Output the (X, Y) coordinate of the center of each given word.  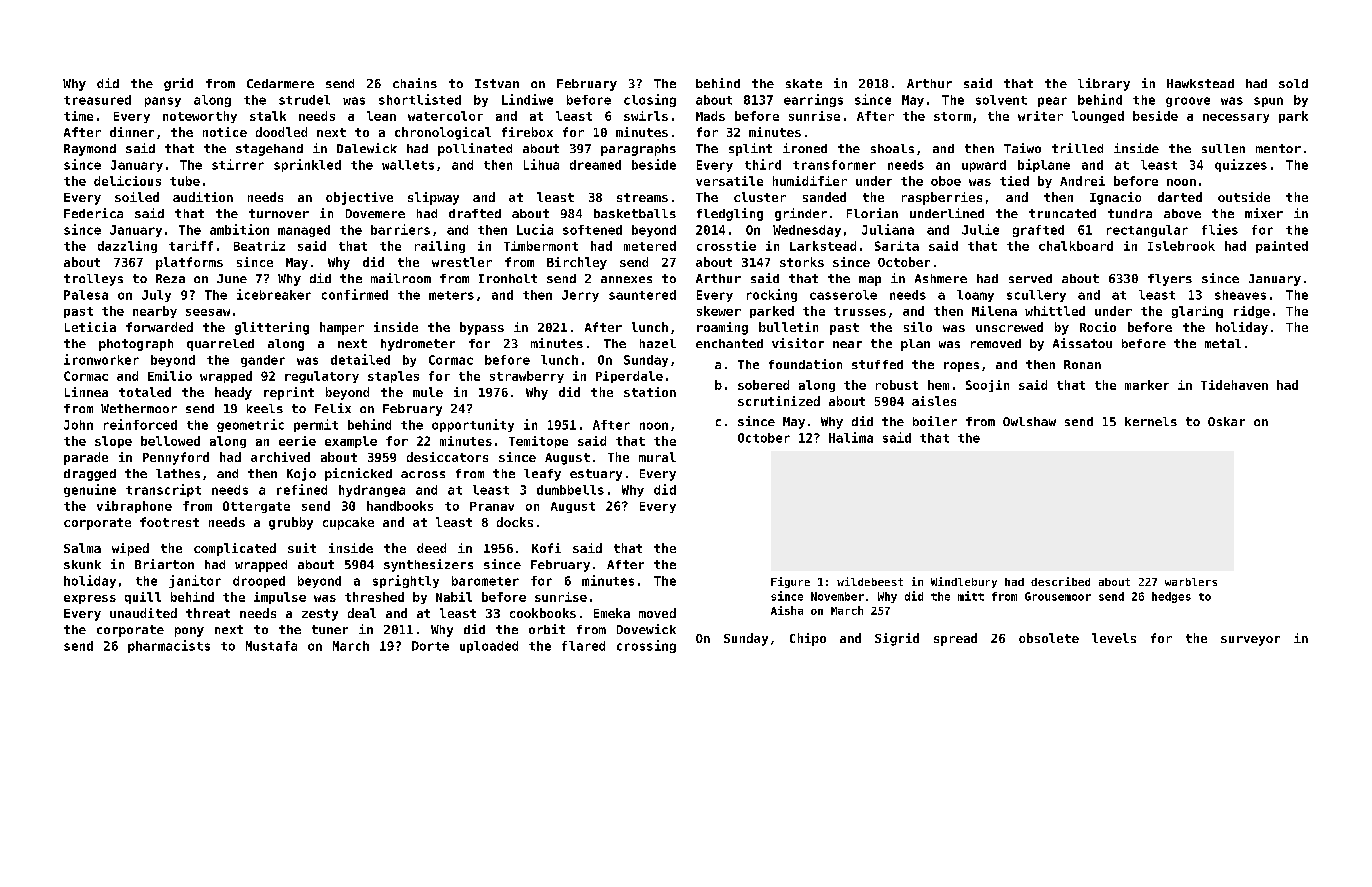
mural (657, 457)
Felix (333, 408)
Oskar (1226, 421)
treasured (97, 100)
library (1104, 84)
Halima (851, 437)
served (1030, 278)
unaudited (143, 613)
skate (804, 83)
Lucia (535, 229)
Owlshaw (1029, 421)
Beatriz (259, 246)
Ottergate (256, 507)
